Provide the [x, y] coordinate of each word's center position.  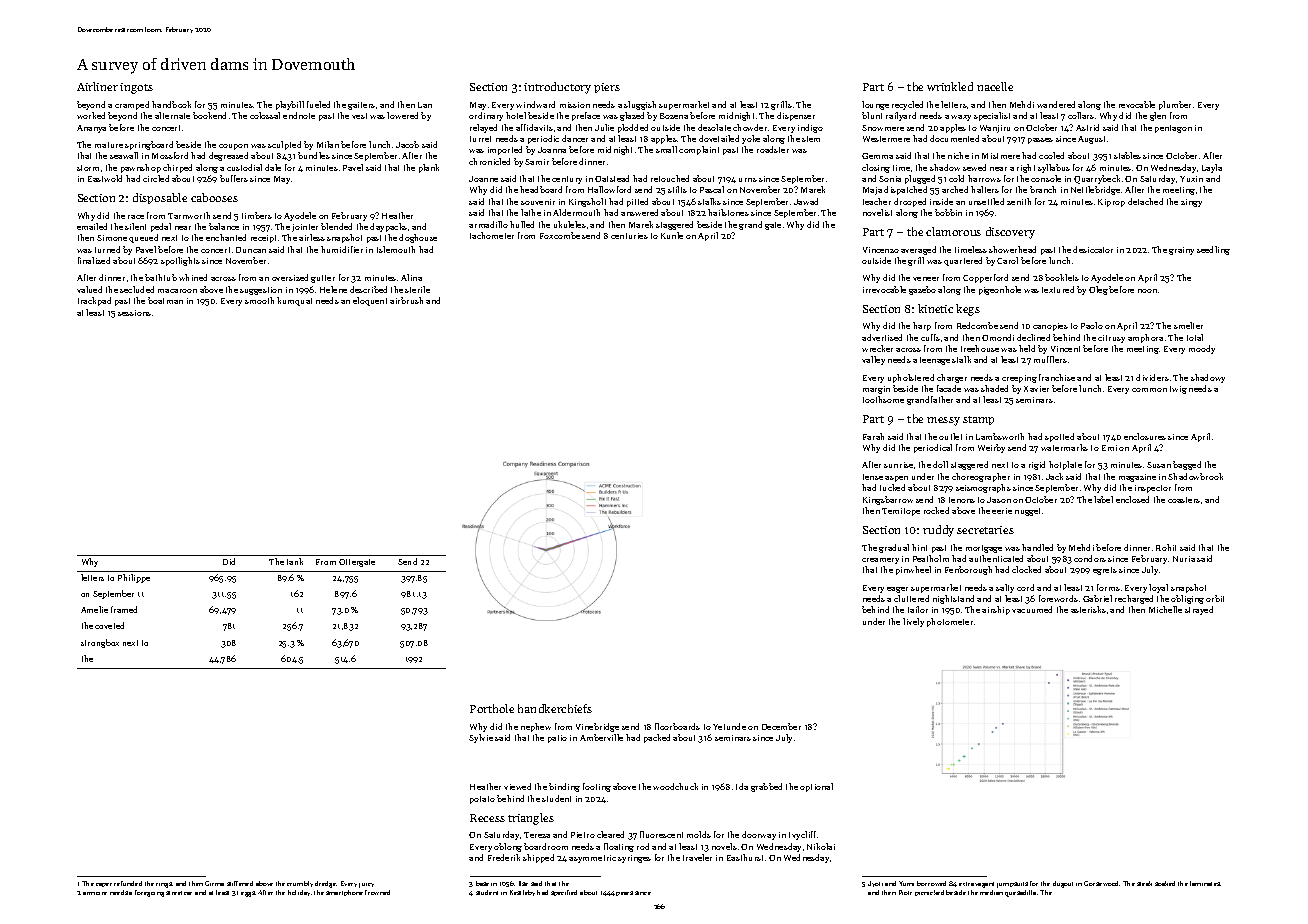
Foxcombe [560, 235]
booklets [1062, 277]
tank [295, 561]
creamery [880, 561]
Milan [328, 144]
